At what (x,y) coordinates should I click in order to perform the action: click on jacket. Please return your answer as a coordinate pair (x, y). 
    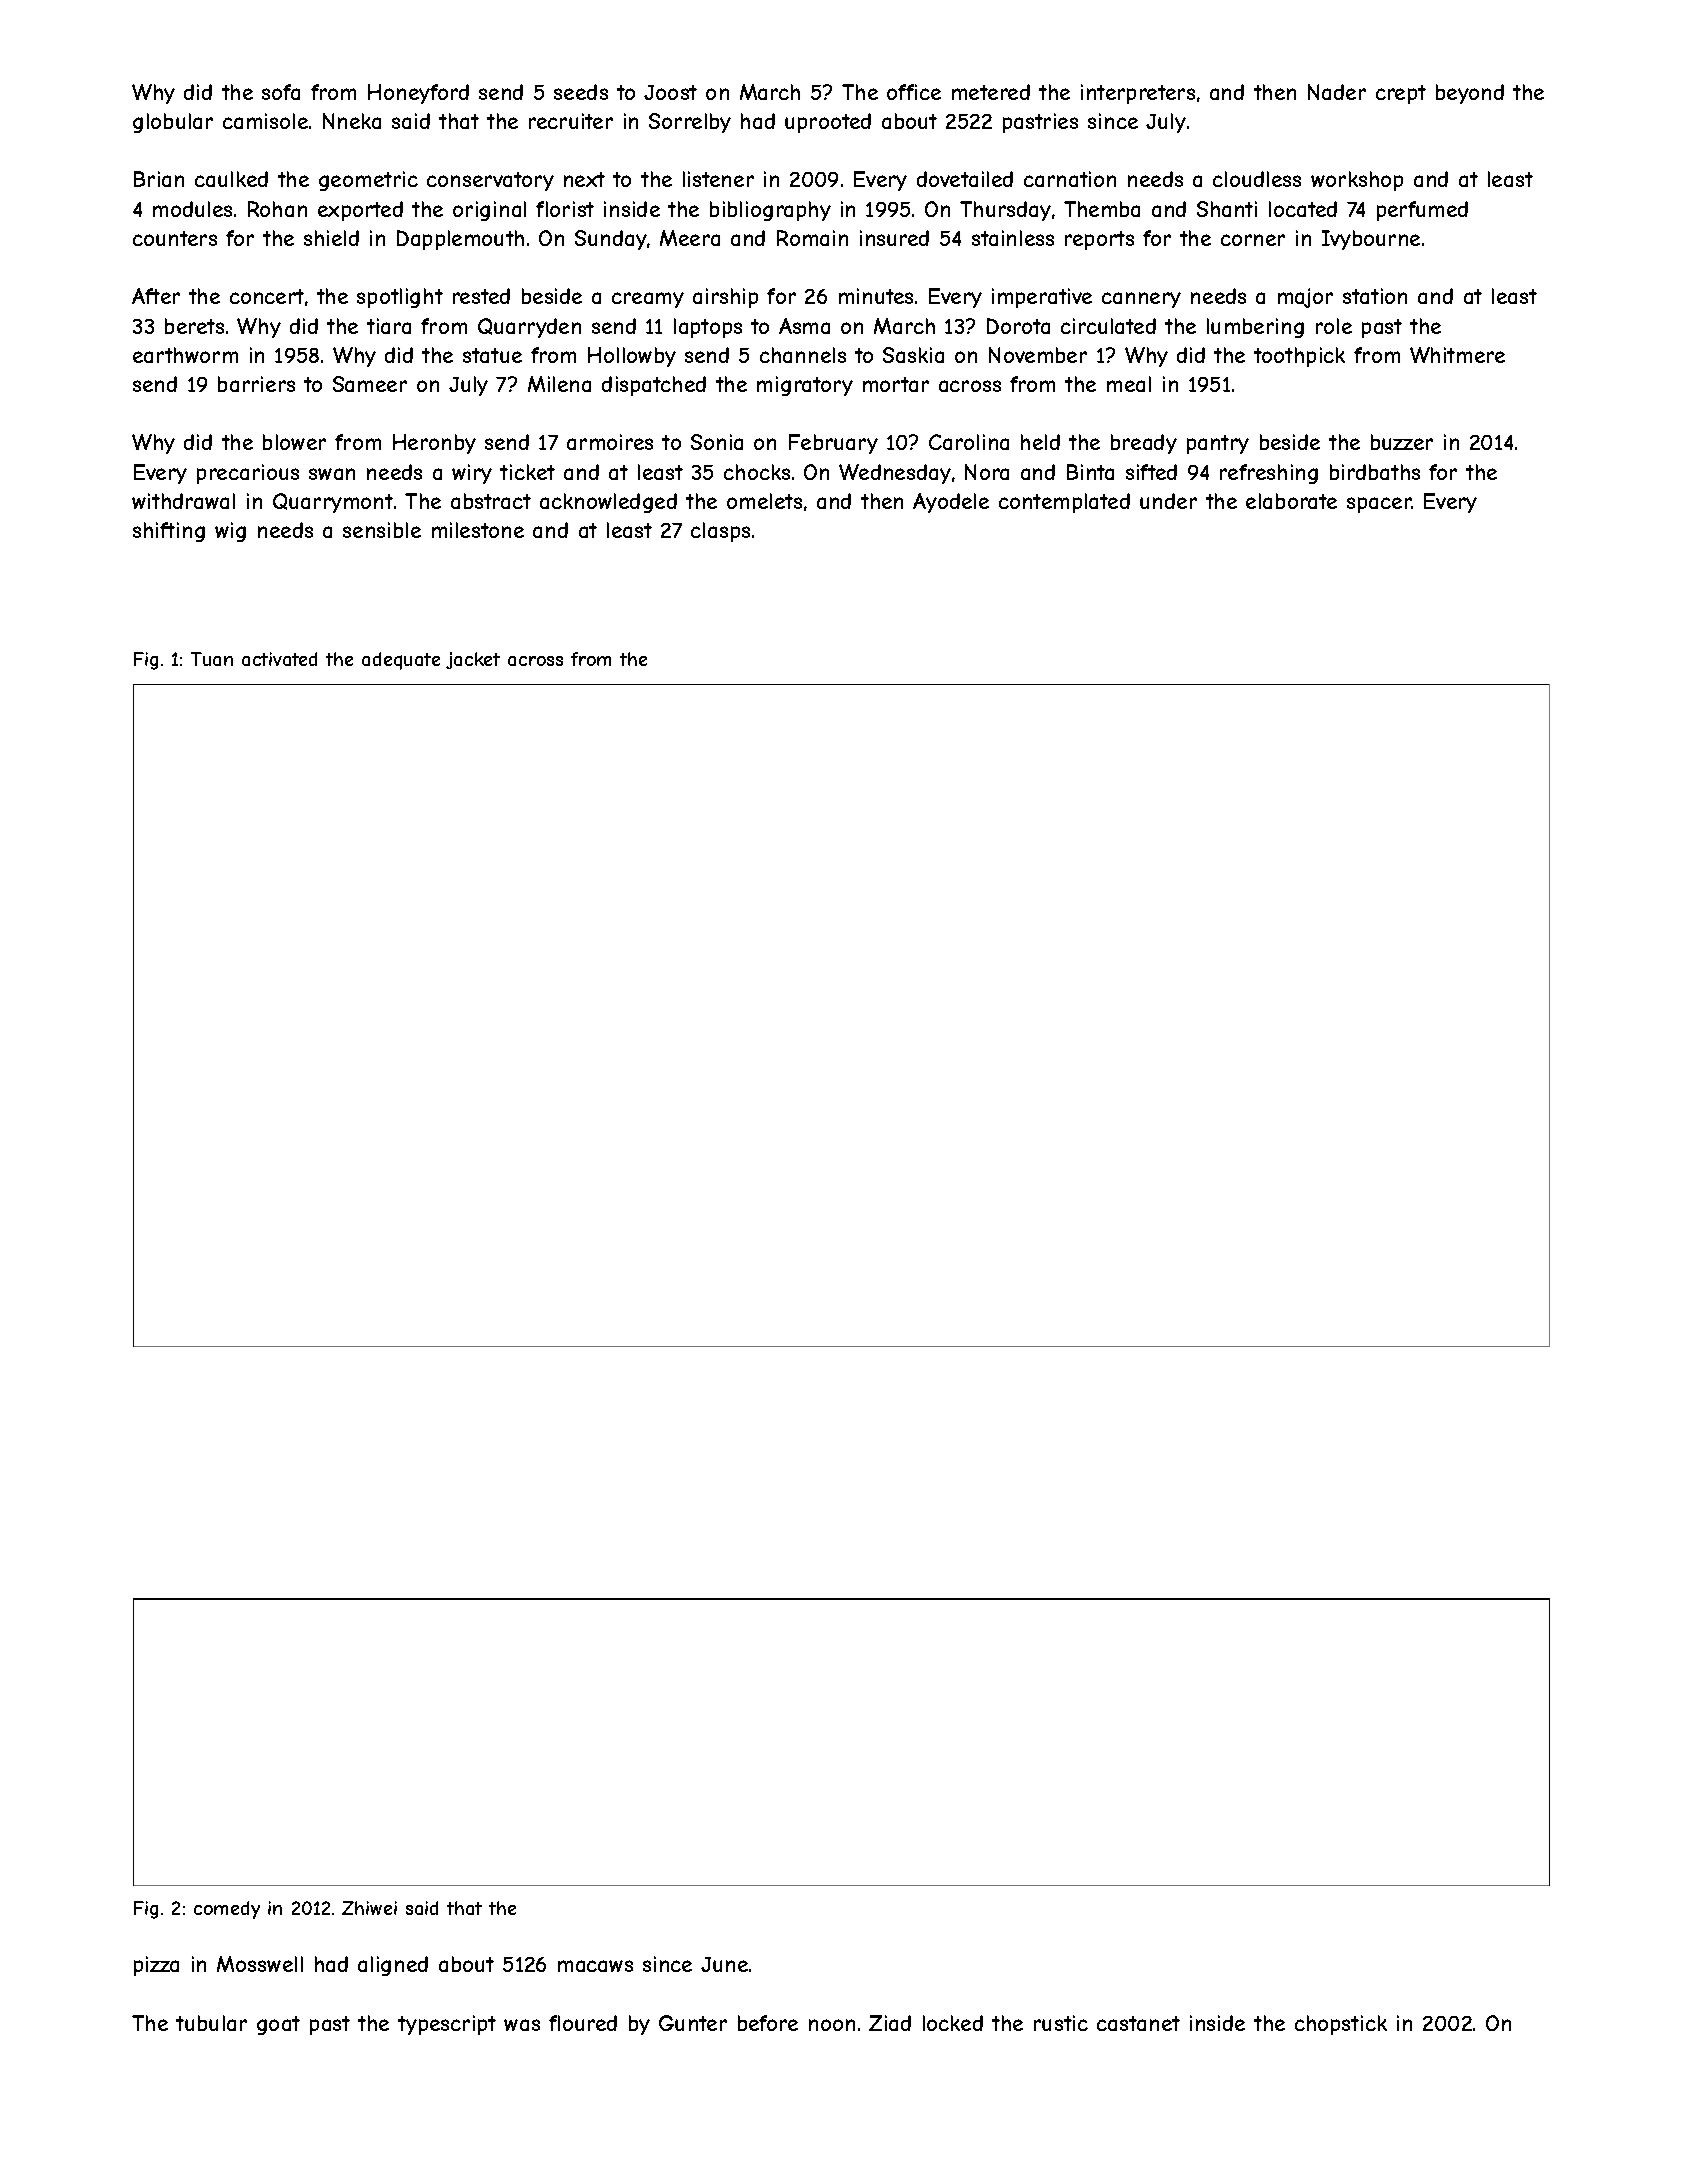
    Looking at the image, I should click on (473, 660).
